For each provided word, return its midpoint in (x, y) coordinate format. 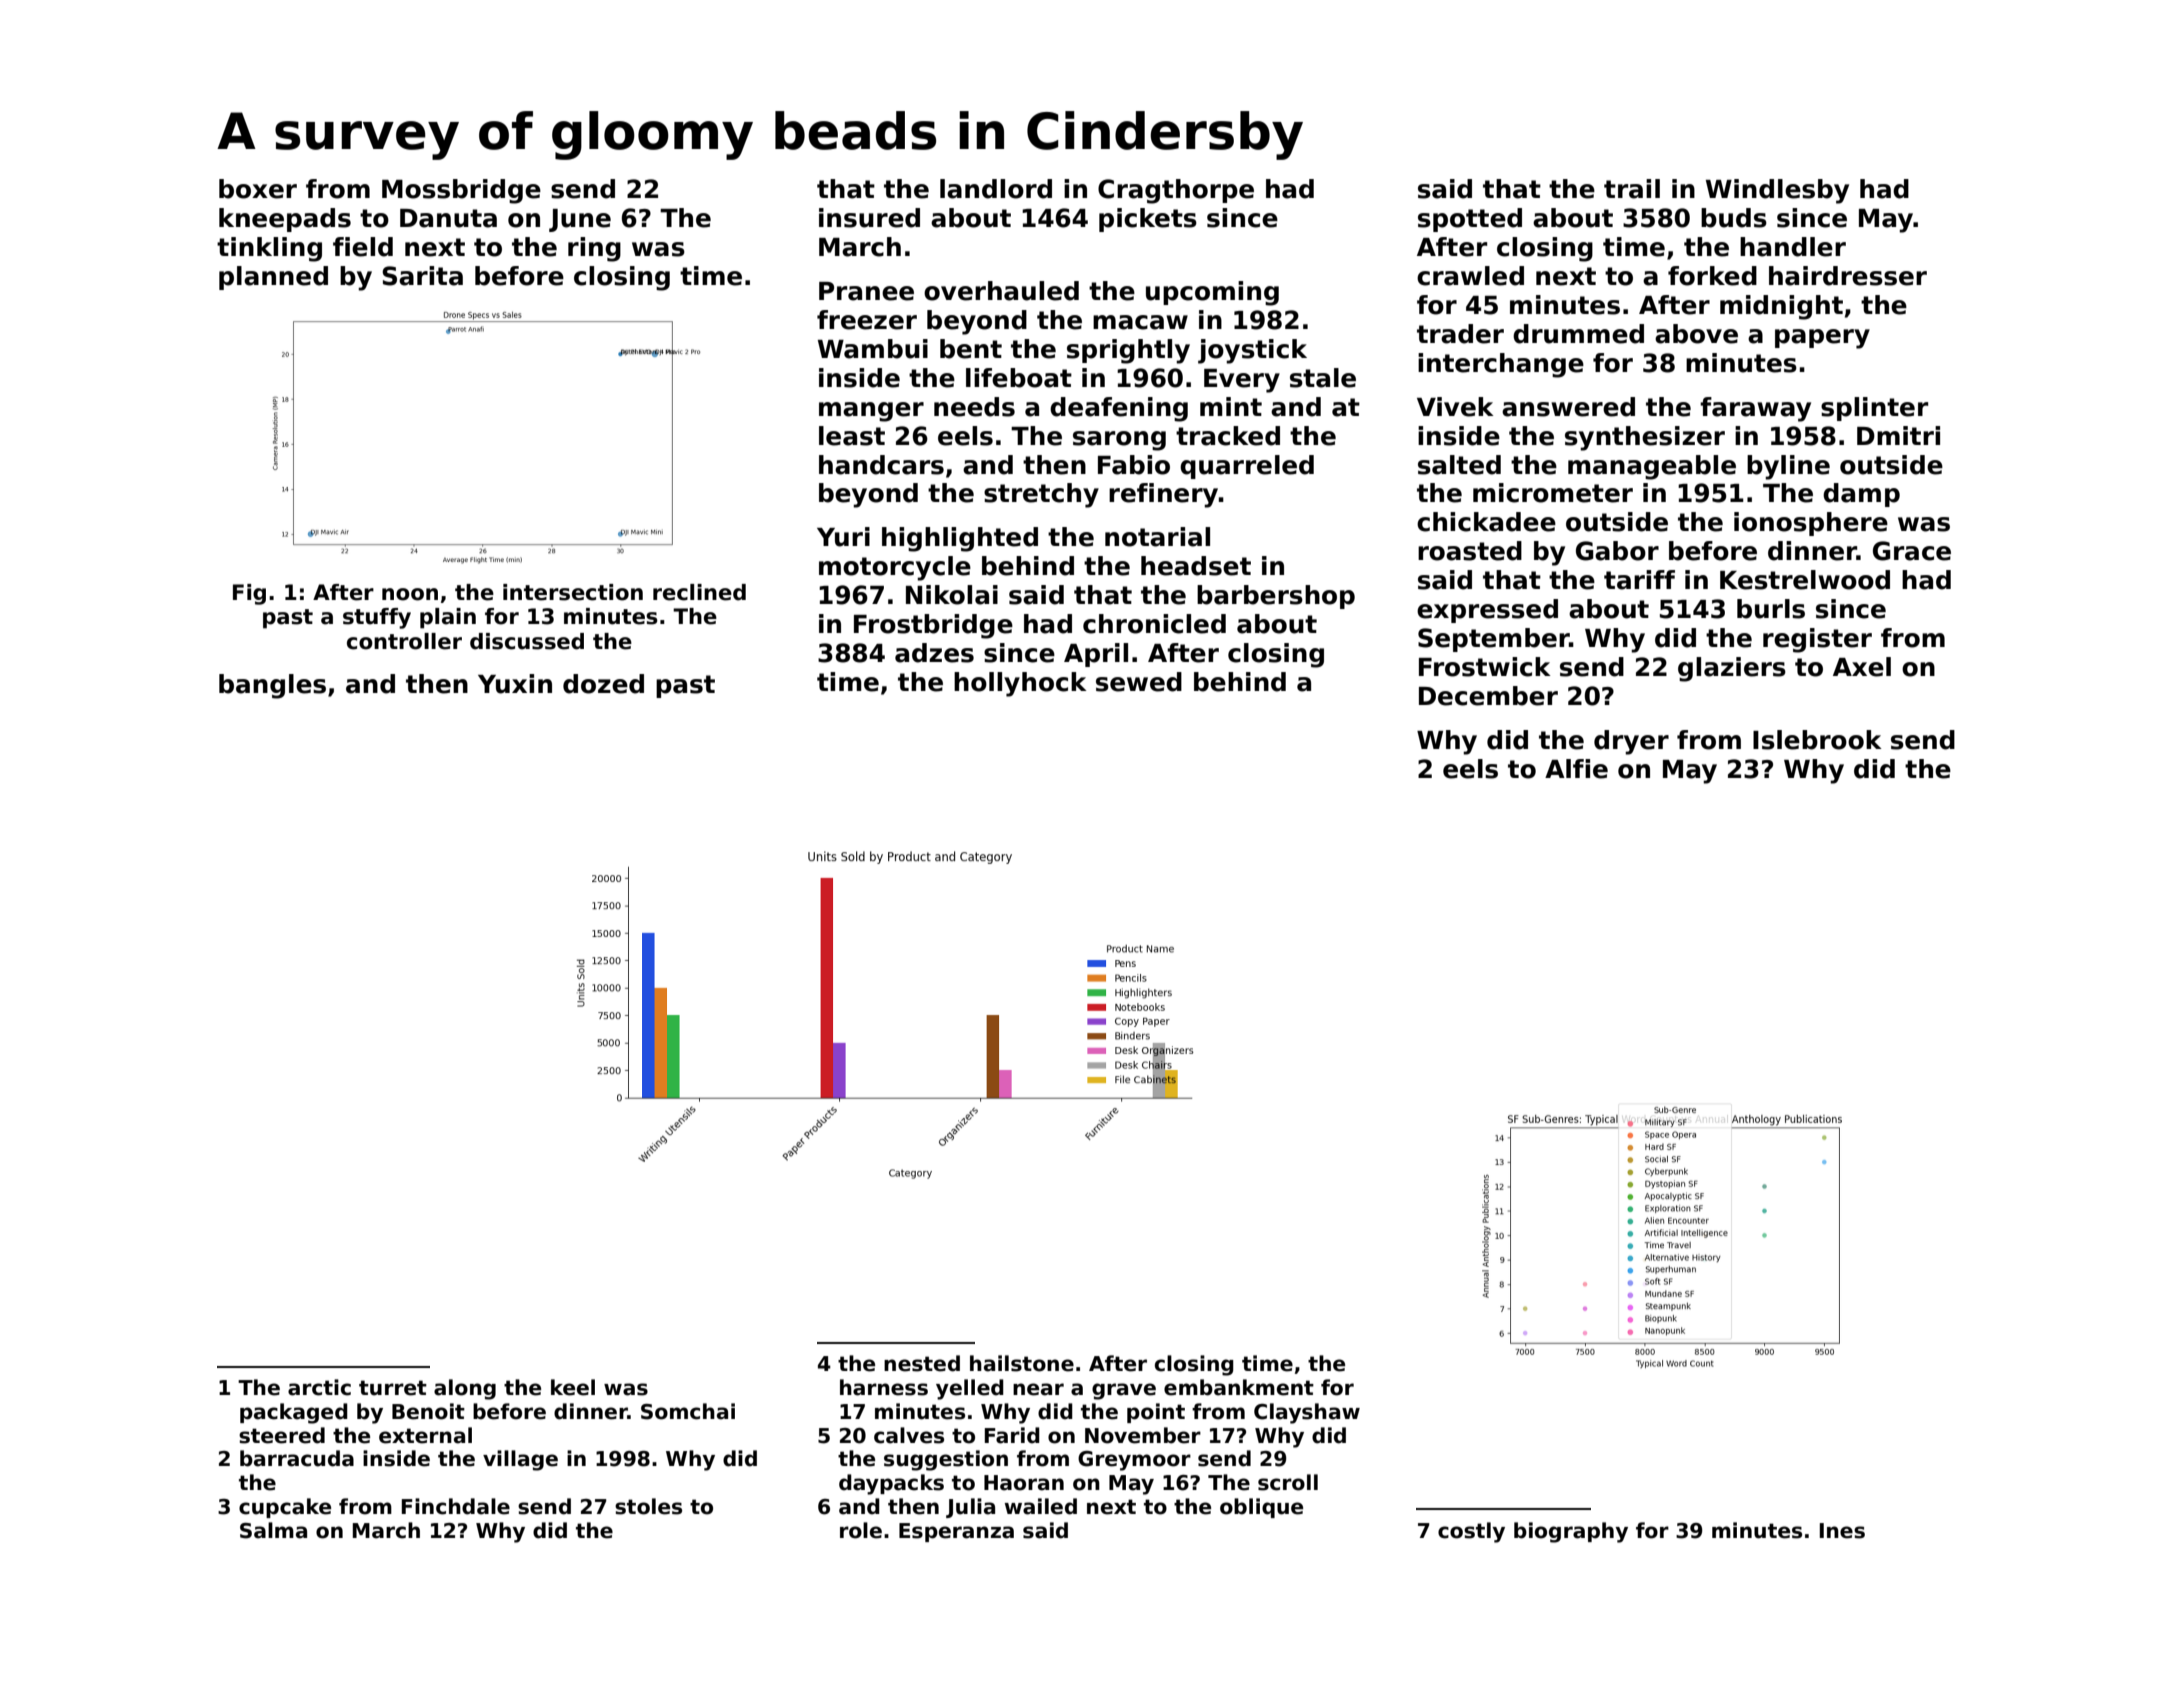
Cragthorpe (1176, 191)
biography (1571, 1532)
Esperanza (956, 1532)
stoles (648, 1506)
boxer (258, 189)
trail (1632, 189)
